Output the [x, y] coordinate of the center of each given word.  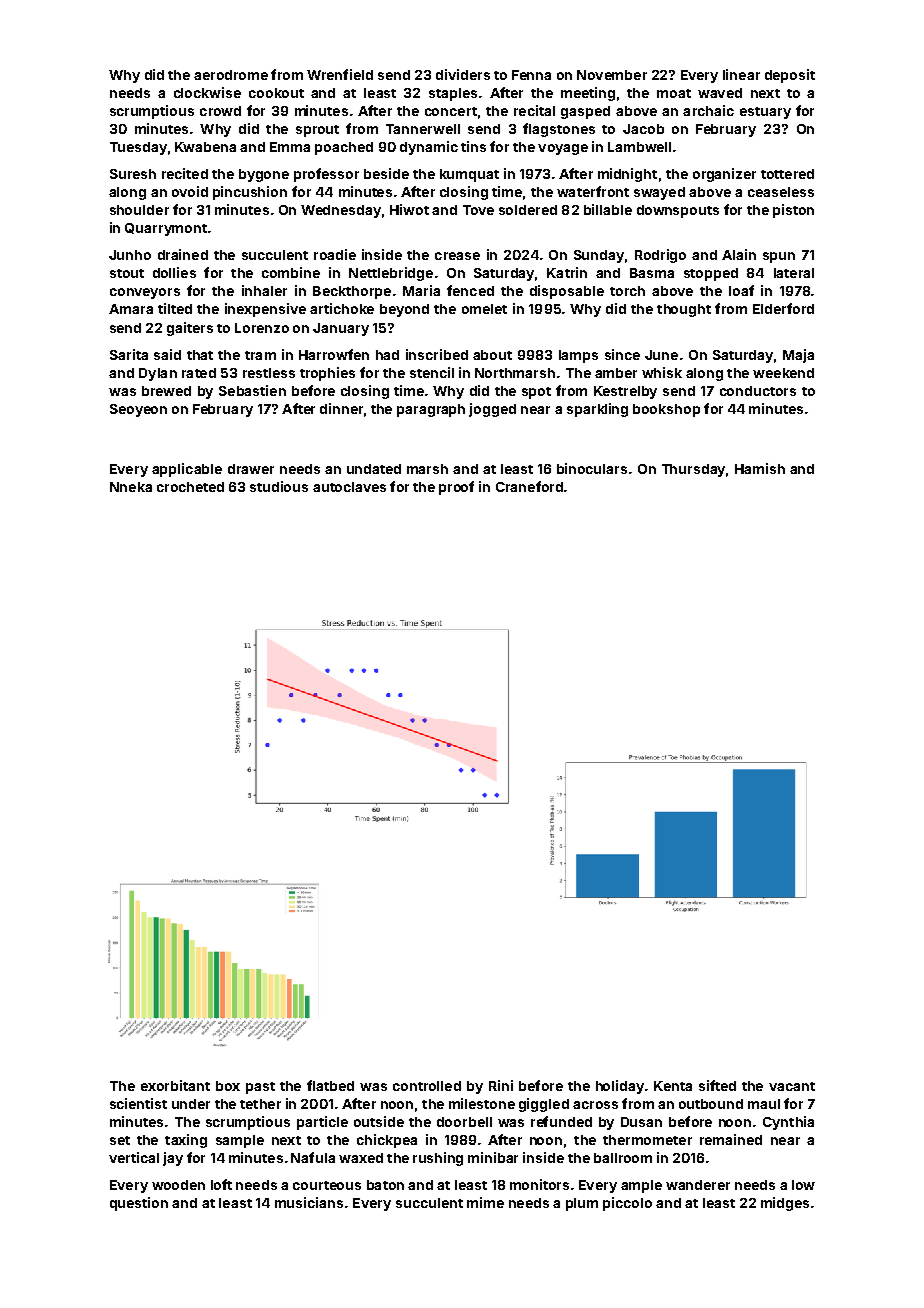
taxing [186, 1141]
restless [269, 373]
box [228, 1086]
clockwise [207, 92]
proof [456, 488]
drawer [251, 469]
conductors [758, 391]
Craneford [529, 486]
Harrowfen [334, 354]
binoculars [592, 468]
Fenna [531, 75]
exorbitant [175, 1085]
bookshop [666, 410]
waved [720, 93]
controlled [427, 1086]
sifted [717, 1085]
